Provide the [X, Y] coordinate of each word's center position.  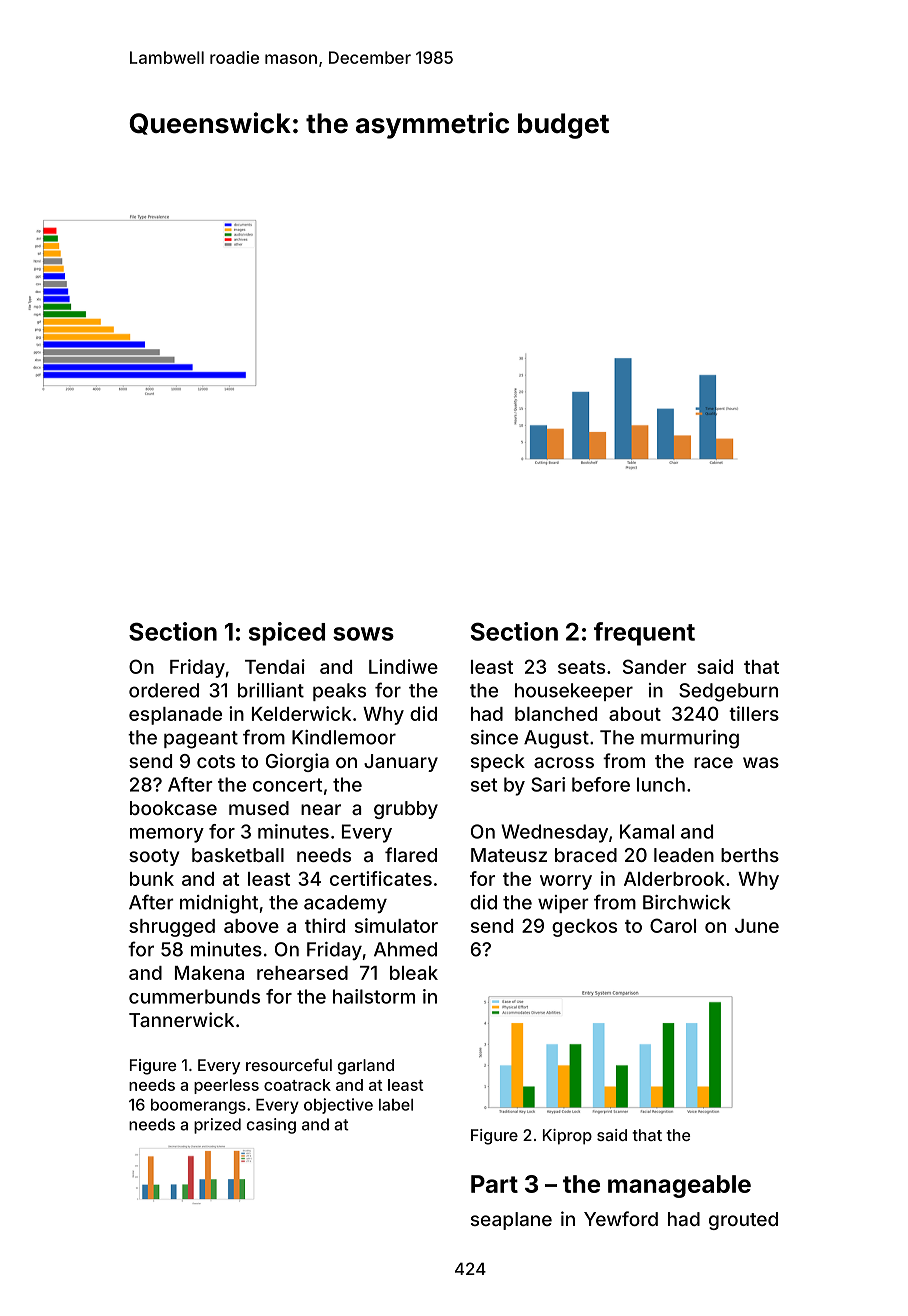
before [601, 784]
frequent [644, 634]
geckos [584, 928]
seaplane [511, 1221]
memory [167, 835]
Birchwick [686, 902]
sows [363, 634]
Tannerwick [181, 1019]
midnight [219, 904]
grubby [406, 810]
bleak [414, 973]
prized [217, 1126]
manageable [679, 1186]
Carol [673, 925]
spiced [287, 634]
